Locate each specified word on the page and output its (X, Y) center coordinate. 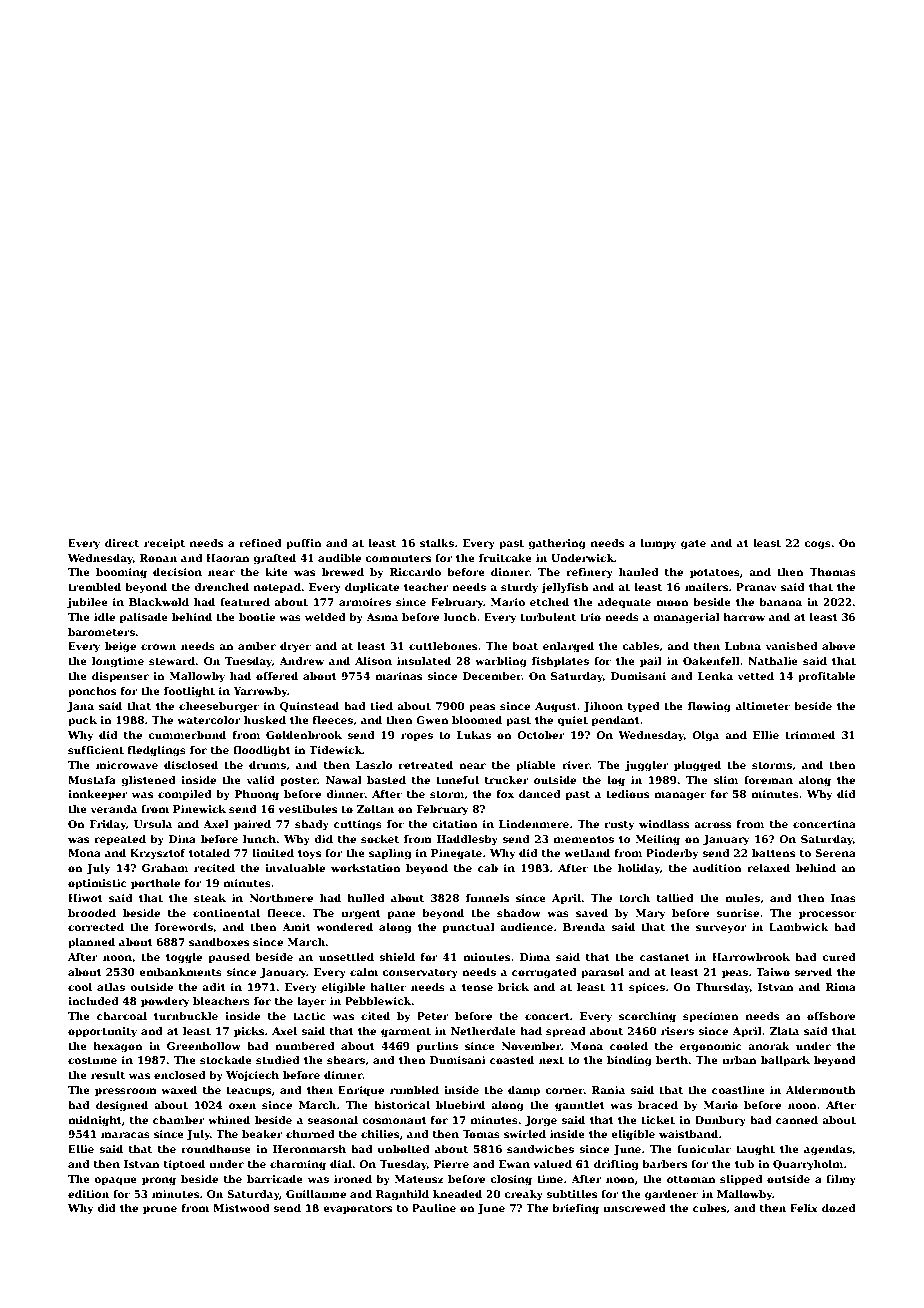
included (93, 1001)
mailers (706, 587)
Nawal (344, 780)
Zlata (784, 1031)
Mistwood (241, 1208)
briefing (575, 1209)
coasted (512, 1060)
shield (397, 957)
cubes (709, 1208)
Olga (705, 736)
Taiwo (773, 972)
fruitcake (505, 558)
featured (245, 602)
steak (210, 898)
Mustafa (92, 780)
